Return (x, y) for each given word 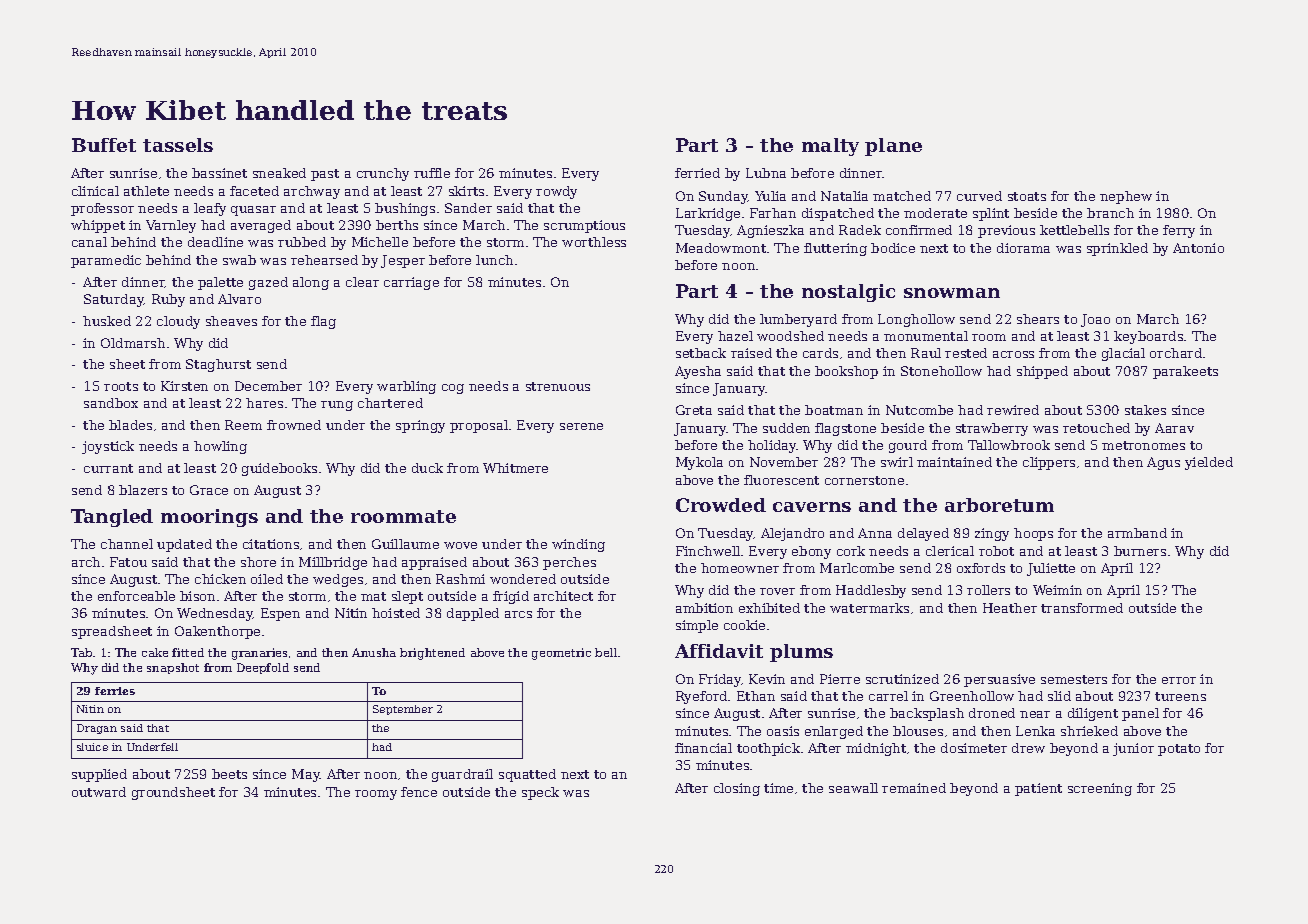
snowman (952, 293)
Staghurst (218, 365)
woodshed (790, 336)
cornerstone (864, 480)
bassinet (219, 173)
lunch (494, 260)
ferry (1179, 231)
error (1179, 680)
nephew (1126, 197)
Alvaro (239, 299)
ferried (697, 173)
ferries (115, 691)
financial (703, 748)
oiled (267, 579)
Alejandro (792, 534)
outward (99, 792)
